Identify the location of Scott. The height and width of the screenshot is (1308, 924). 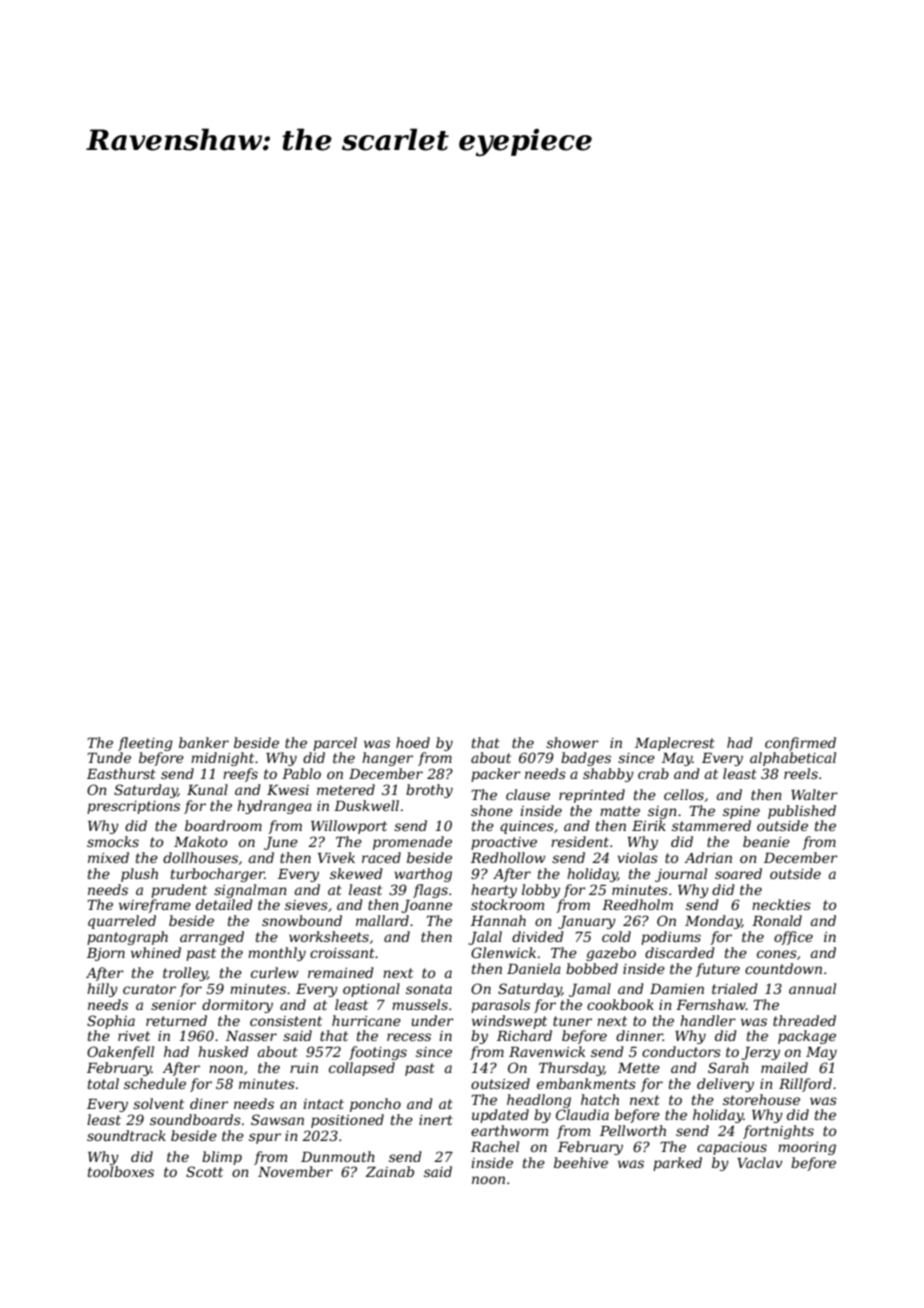
(204, 1171).
